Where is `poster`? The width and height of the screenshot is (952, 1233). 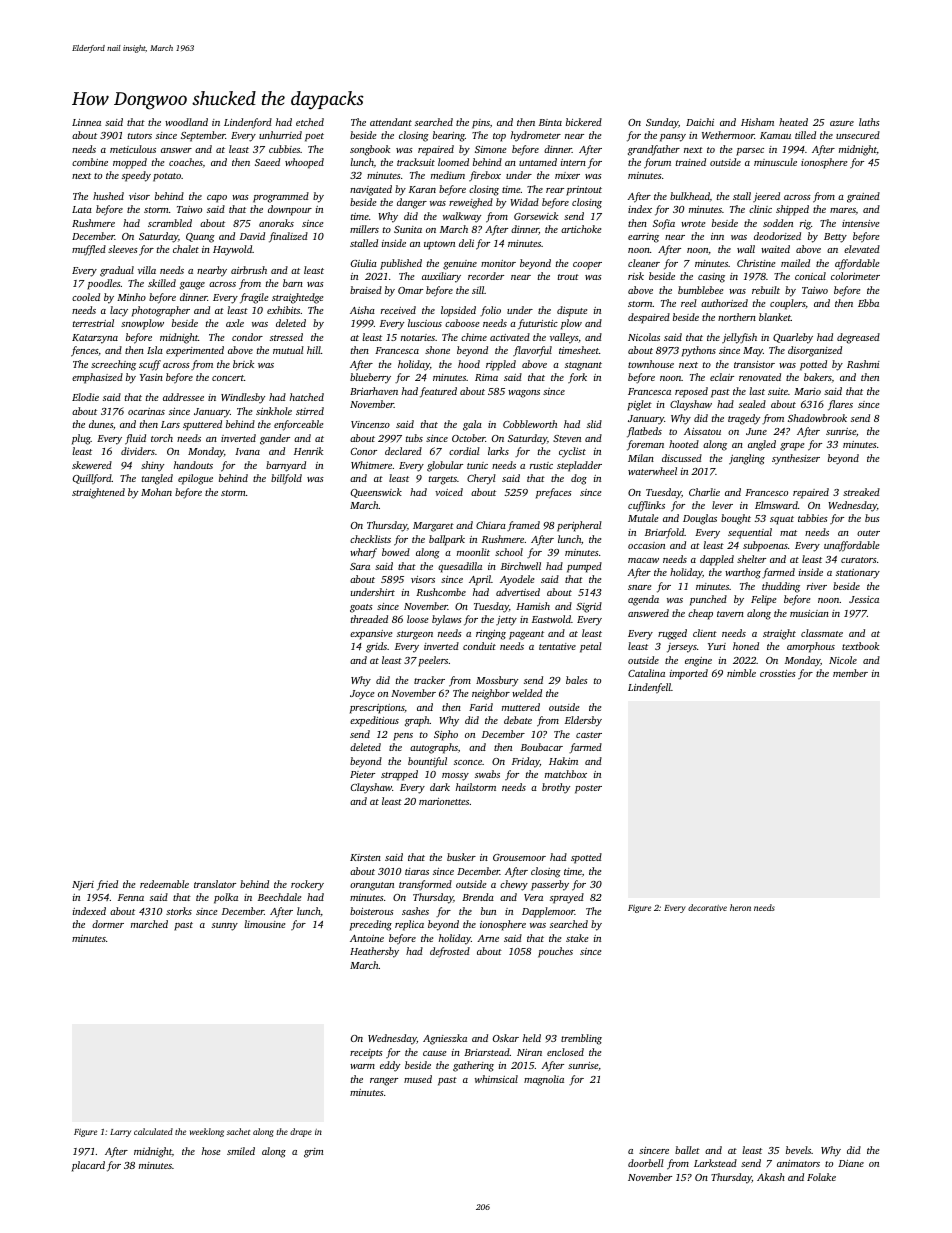
poster is located at coordinates (588, 789).
